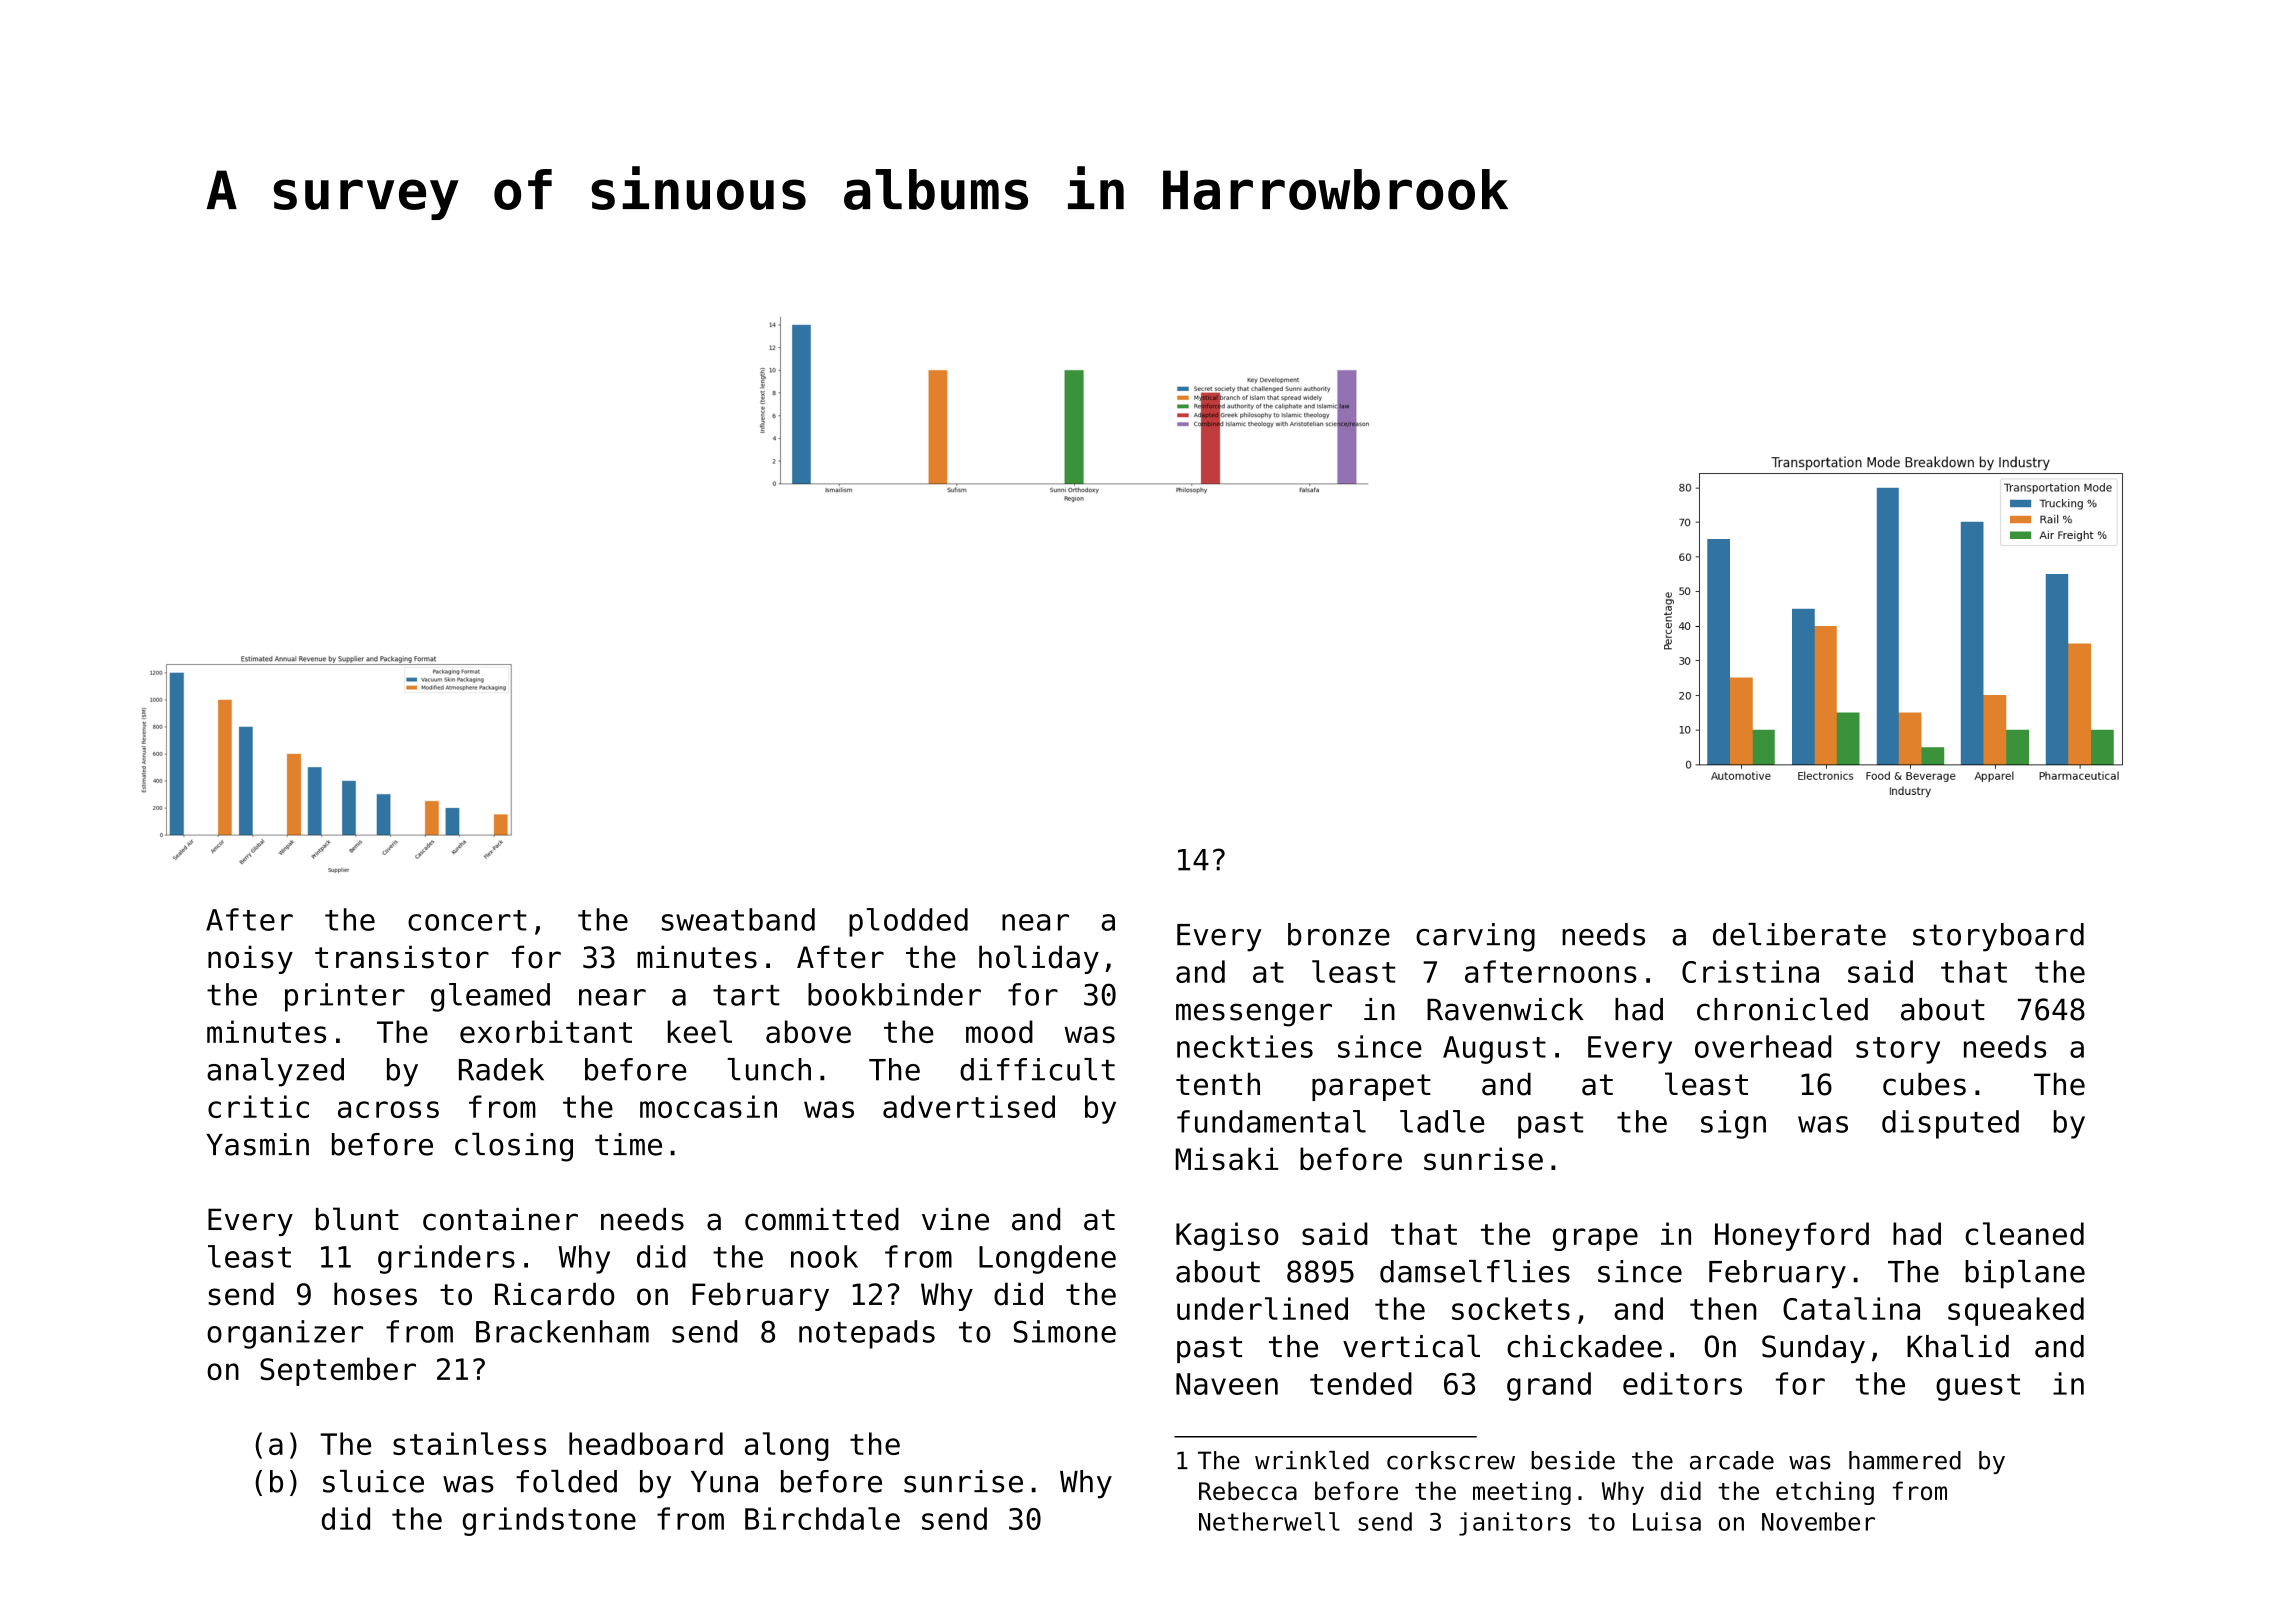 This page has width=2292, height=1620. Describe the element at coordinates (467, 920) in the page. I see `concert` at that location.
